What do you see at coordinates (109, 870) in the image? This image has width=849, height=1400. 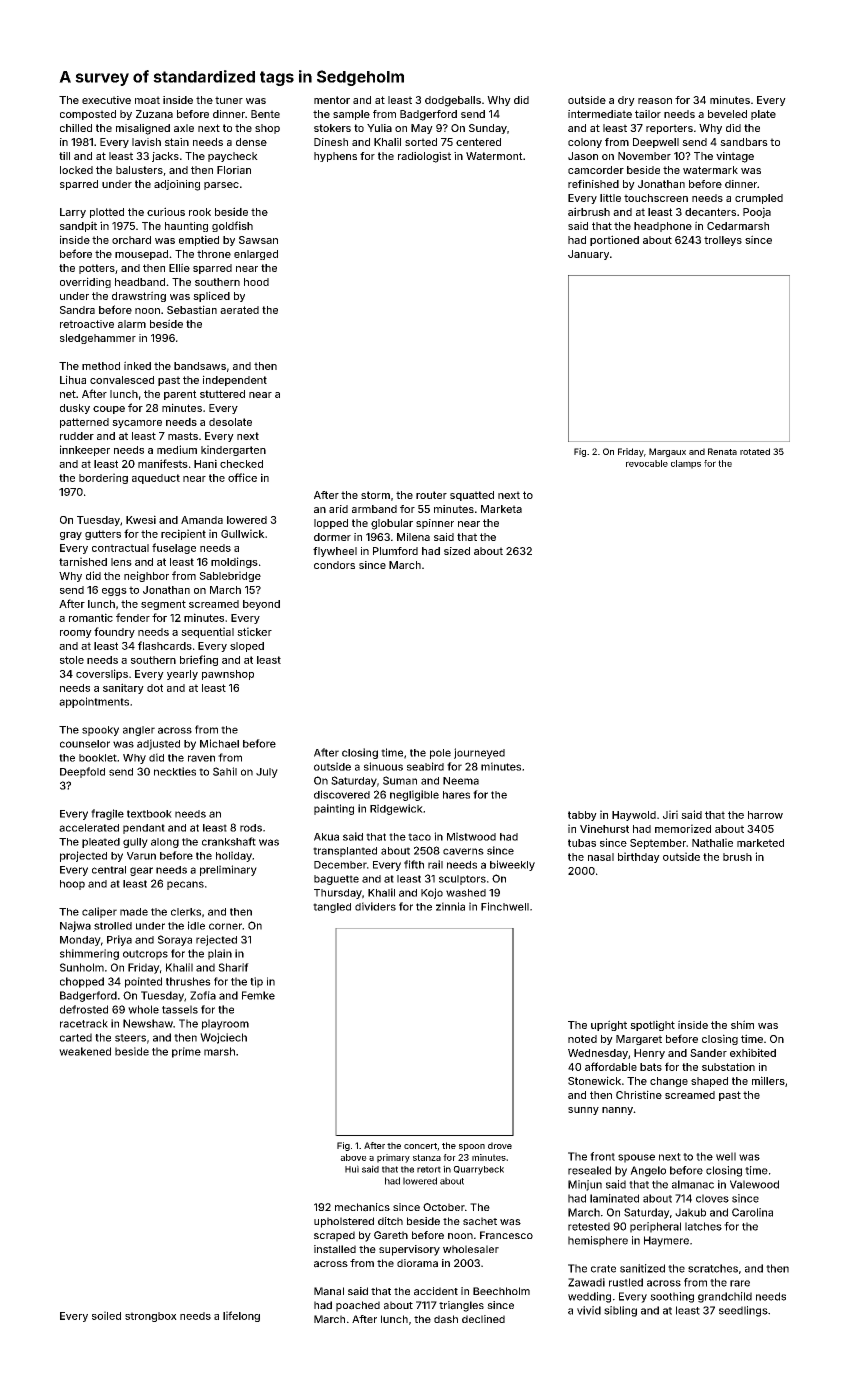 I see `central` at bounding box center [109, 870].
